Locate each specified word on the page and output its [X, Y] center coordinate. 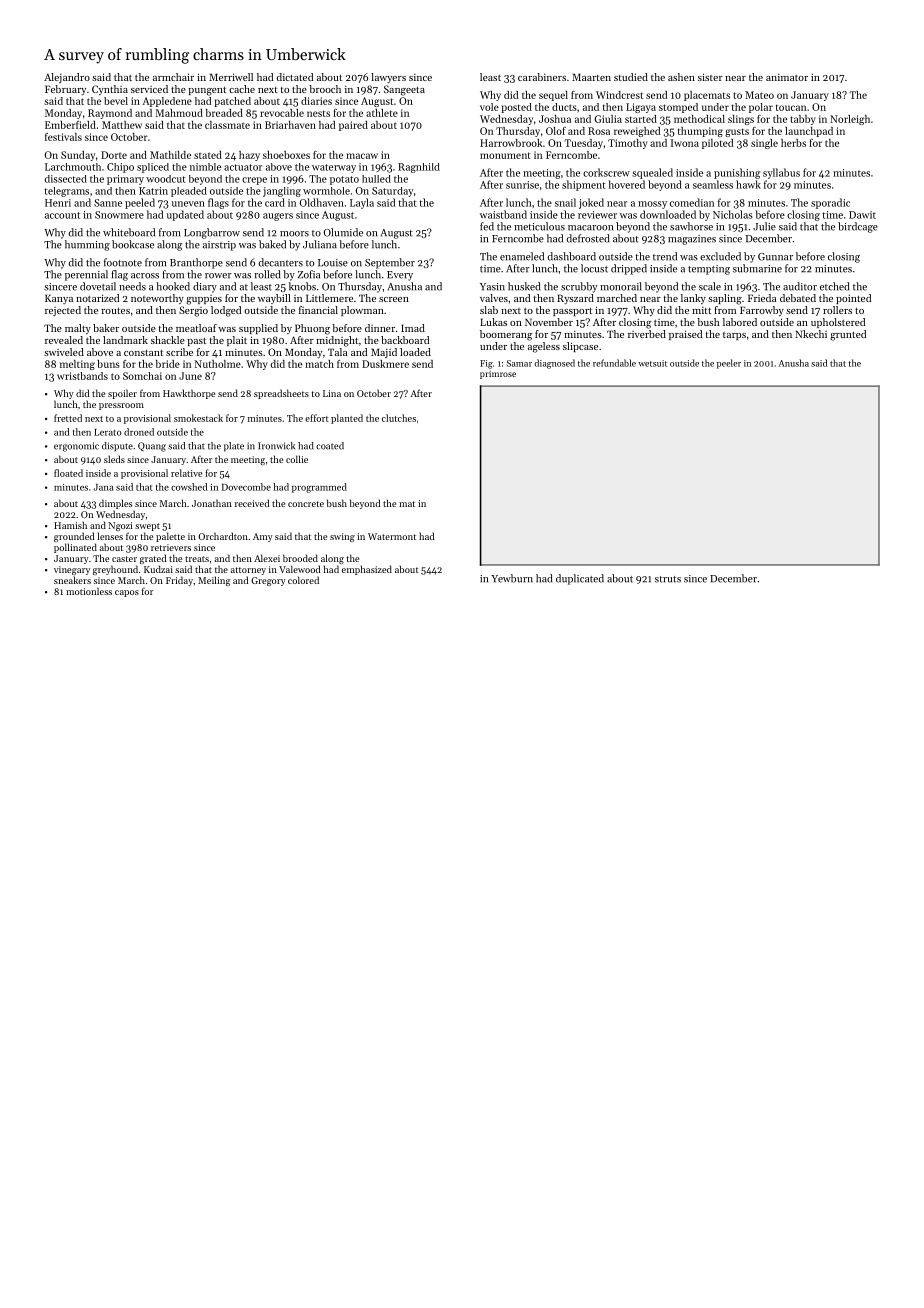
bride [168, 364]
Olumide [343, 232]
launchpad [809, 132]
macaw [362, 156]
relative [186, 473]
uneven [188, 204]
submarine [757, 268]
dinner [380, 328]
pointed [853, 299]
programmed [319, 488]
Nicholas [733, 214]
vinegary [72, 570]
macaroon [590, 228]
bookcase [133, 244]
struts [668, 579]
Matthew [122, 125]
